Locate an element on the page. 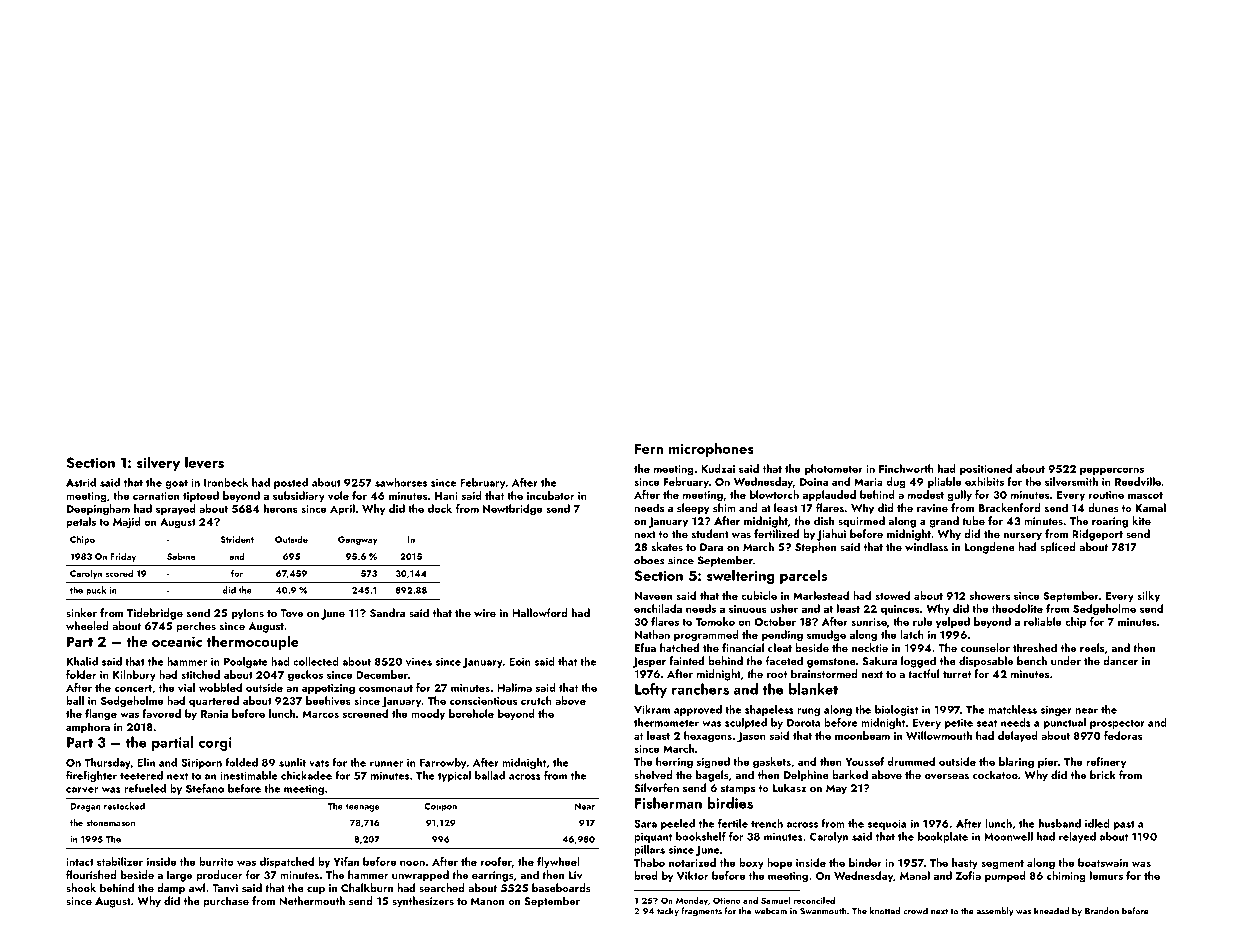 This document has width=1233, height=952. Deepingham is located at coordinates (98, 510).
